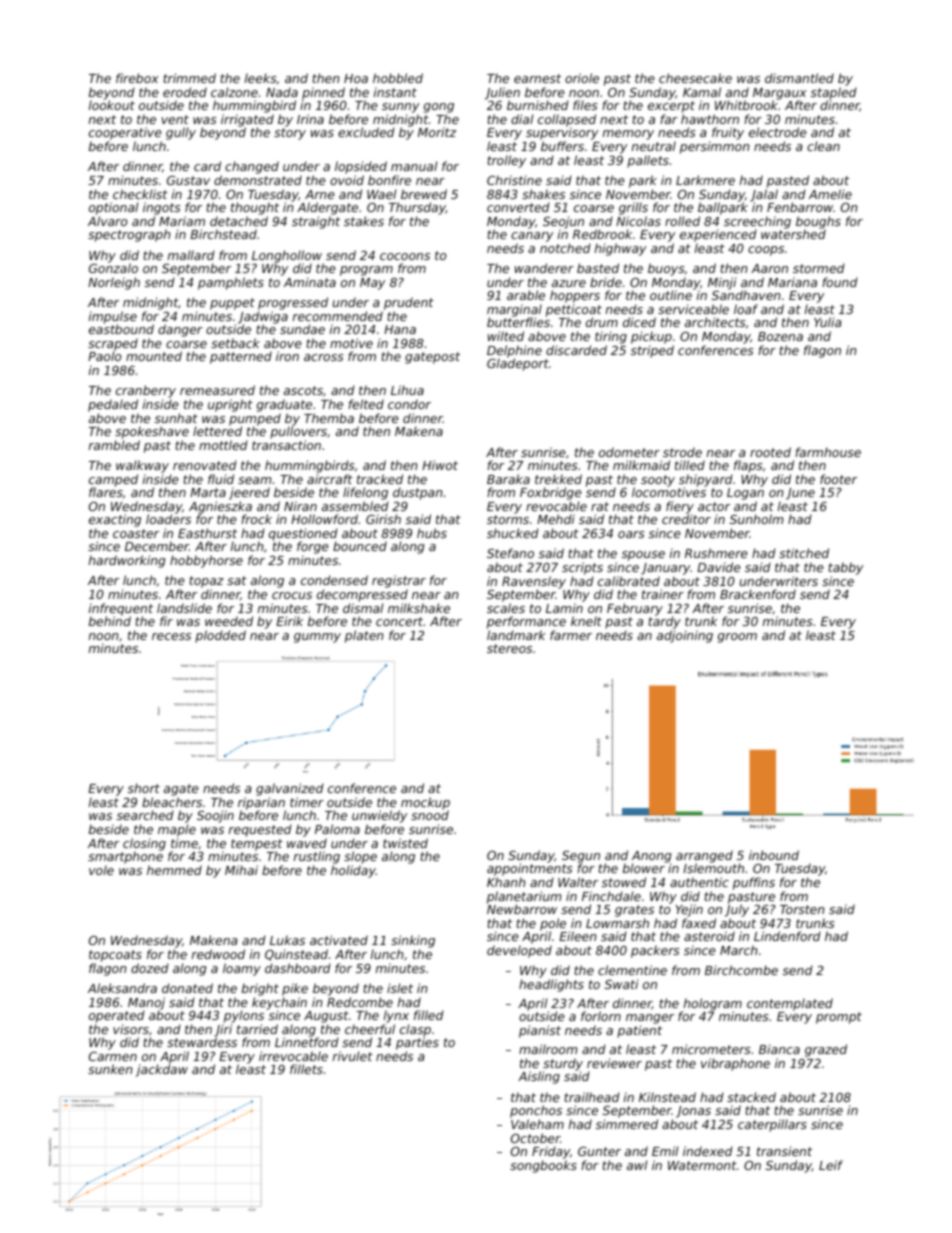  Describe the element at coordinates (171, 636) in the screenshot. I see `recess` at that location.
